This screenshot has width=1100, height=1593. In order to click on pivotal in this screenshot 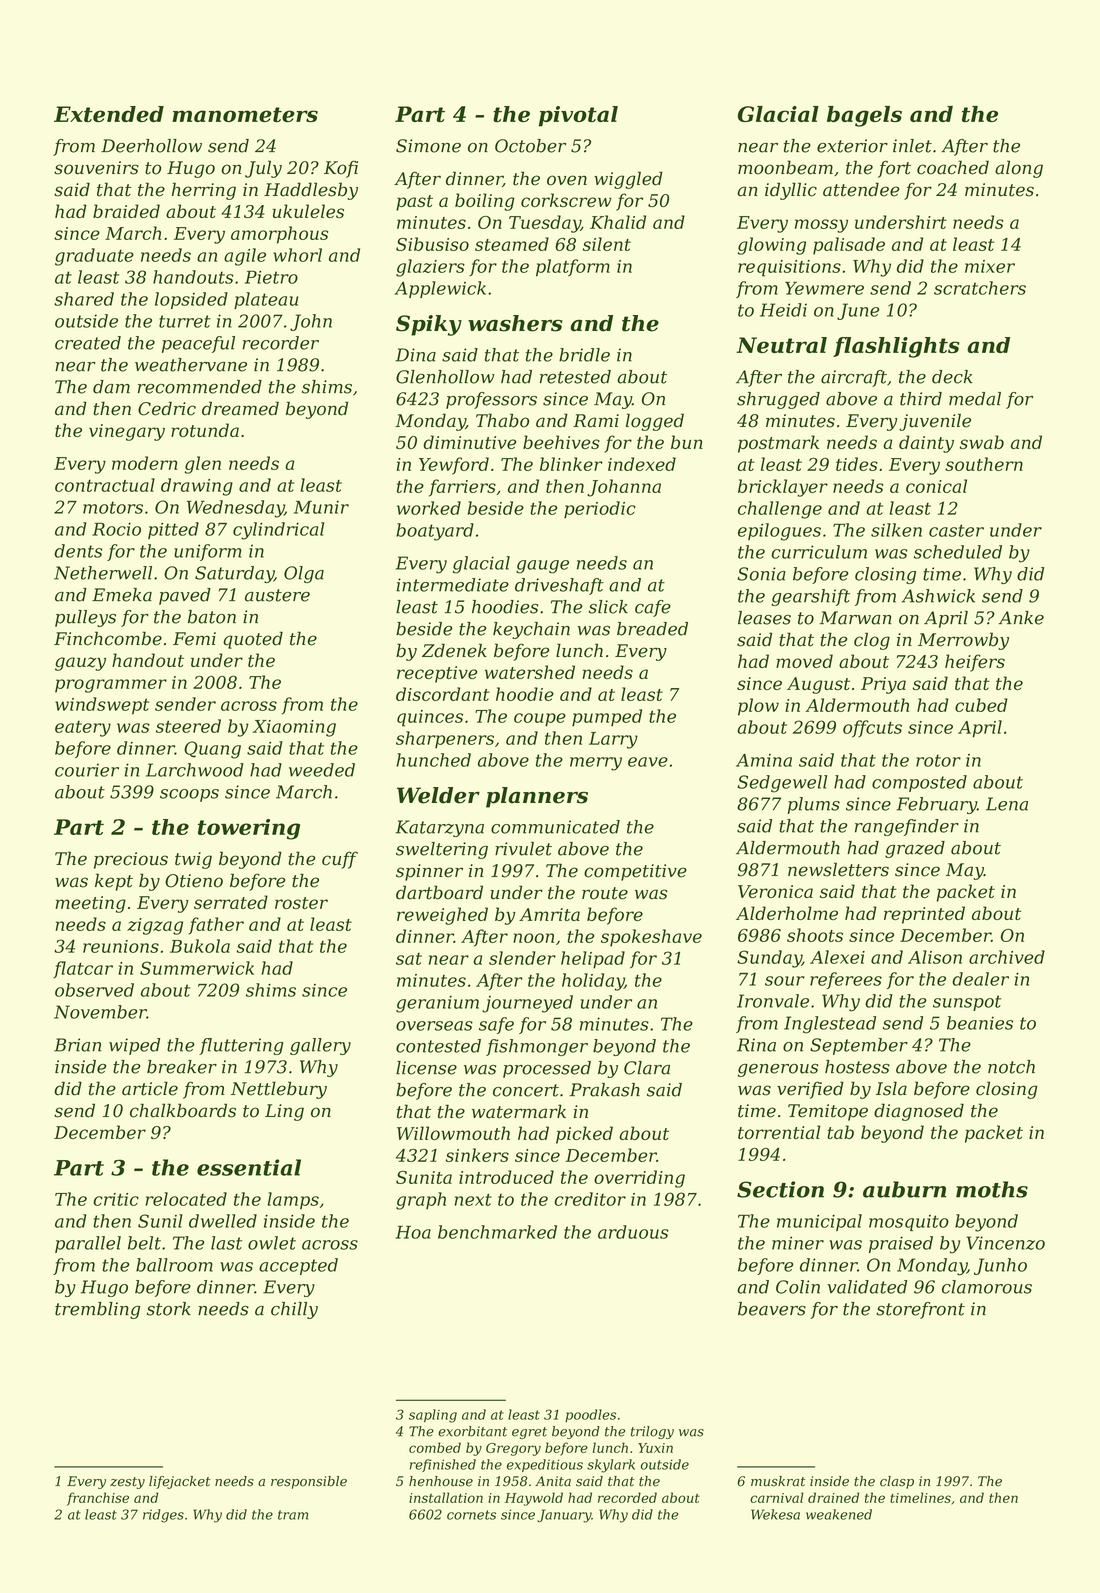, I will do `click(578, 116)`.
